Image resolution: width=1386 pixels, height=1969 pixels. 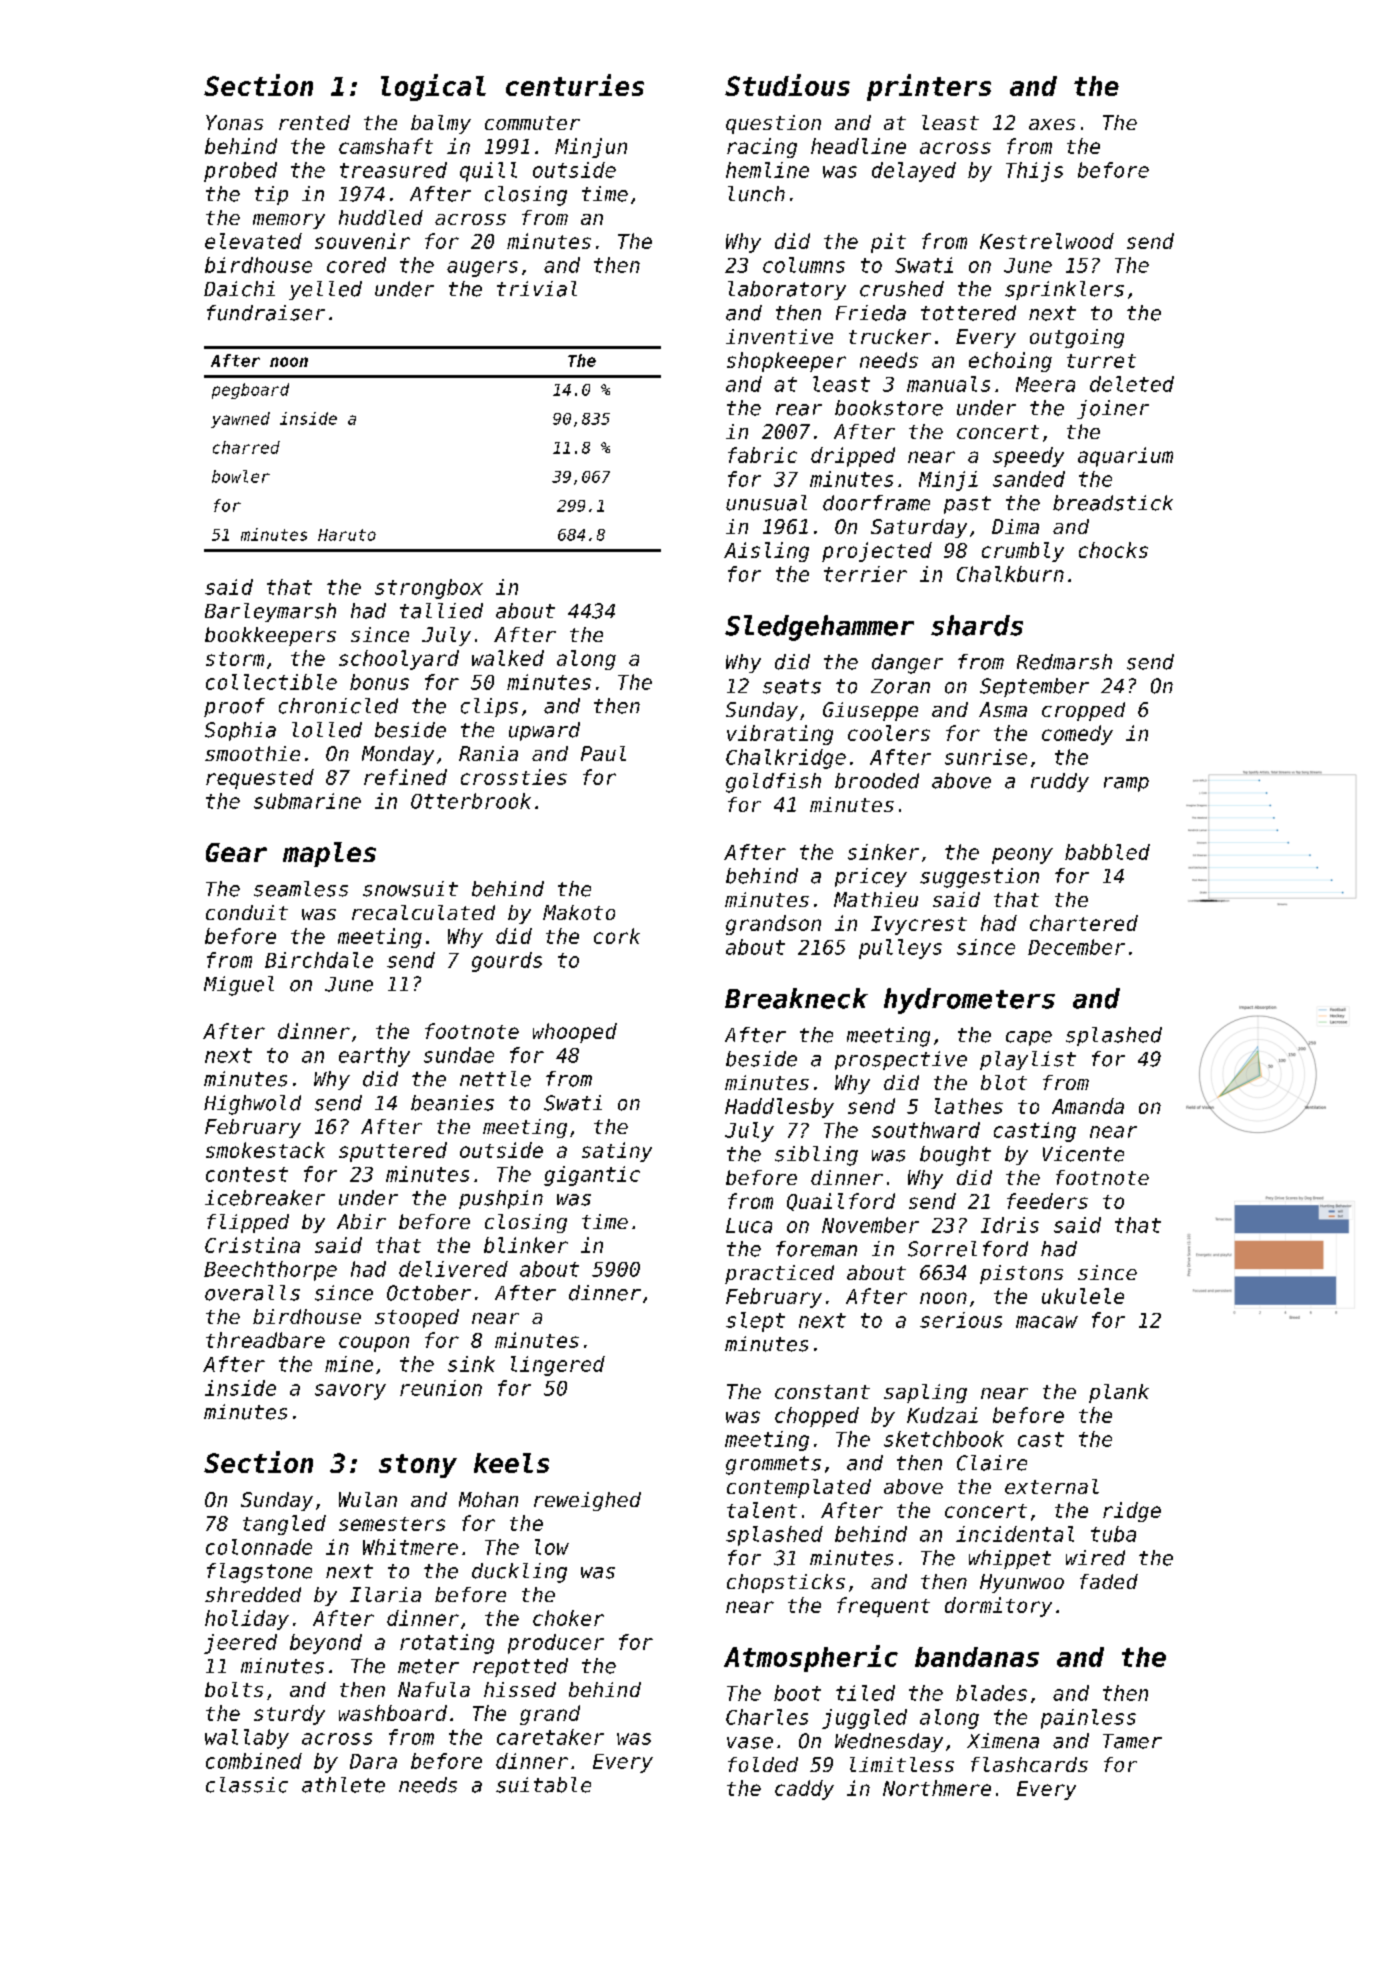 I want to click on storm, so click(x=235, y=659).
